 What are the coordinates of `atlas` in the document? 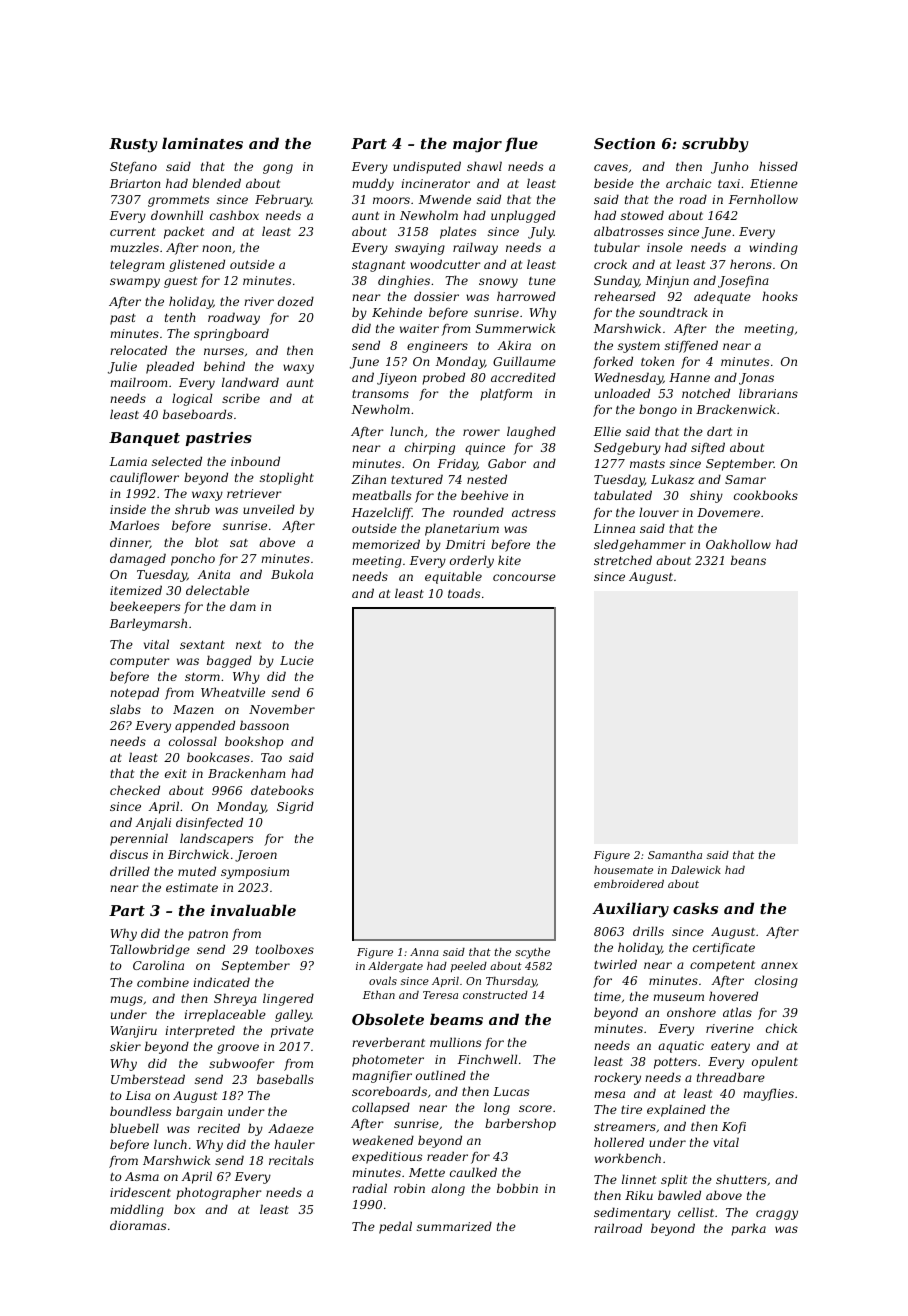 It's located at (737, 1012).
